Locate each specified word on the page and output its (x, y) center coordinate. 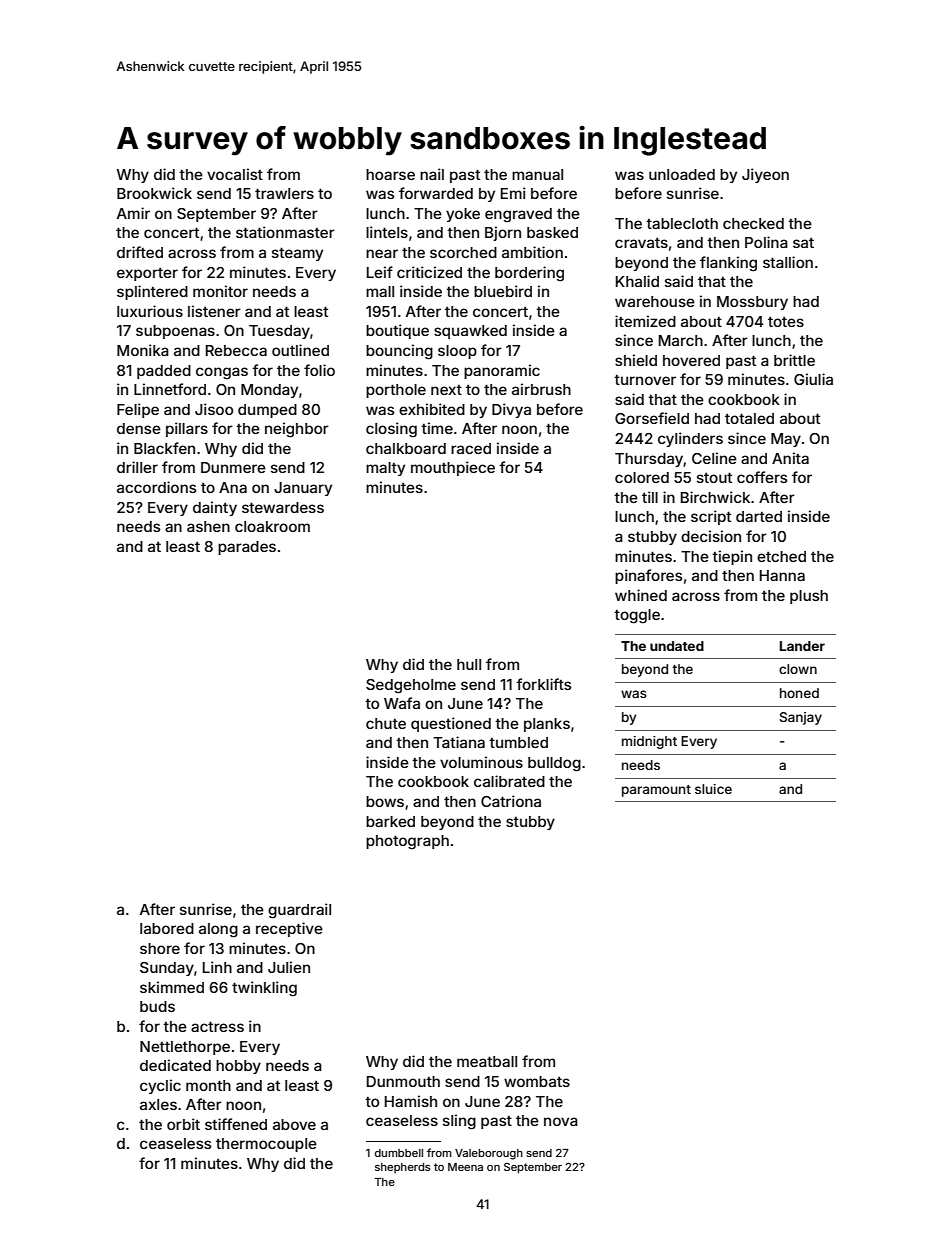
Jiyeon (765, 175)
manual (537, 174)
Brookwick (154, 193)
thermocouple (266, 1145)
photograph (407, 842)
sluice (713, 789)
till (650, 497)
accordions (156, 487)
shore (160, 948)
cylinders (690, 439)
